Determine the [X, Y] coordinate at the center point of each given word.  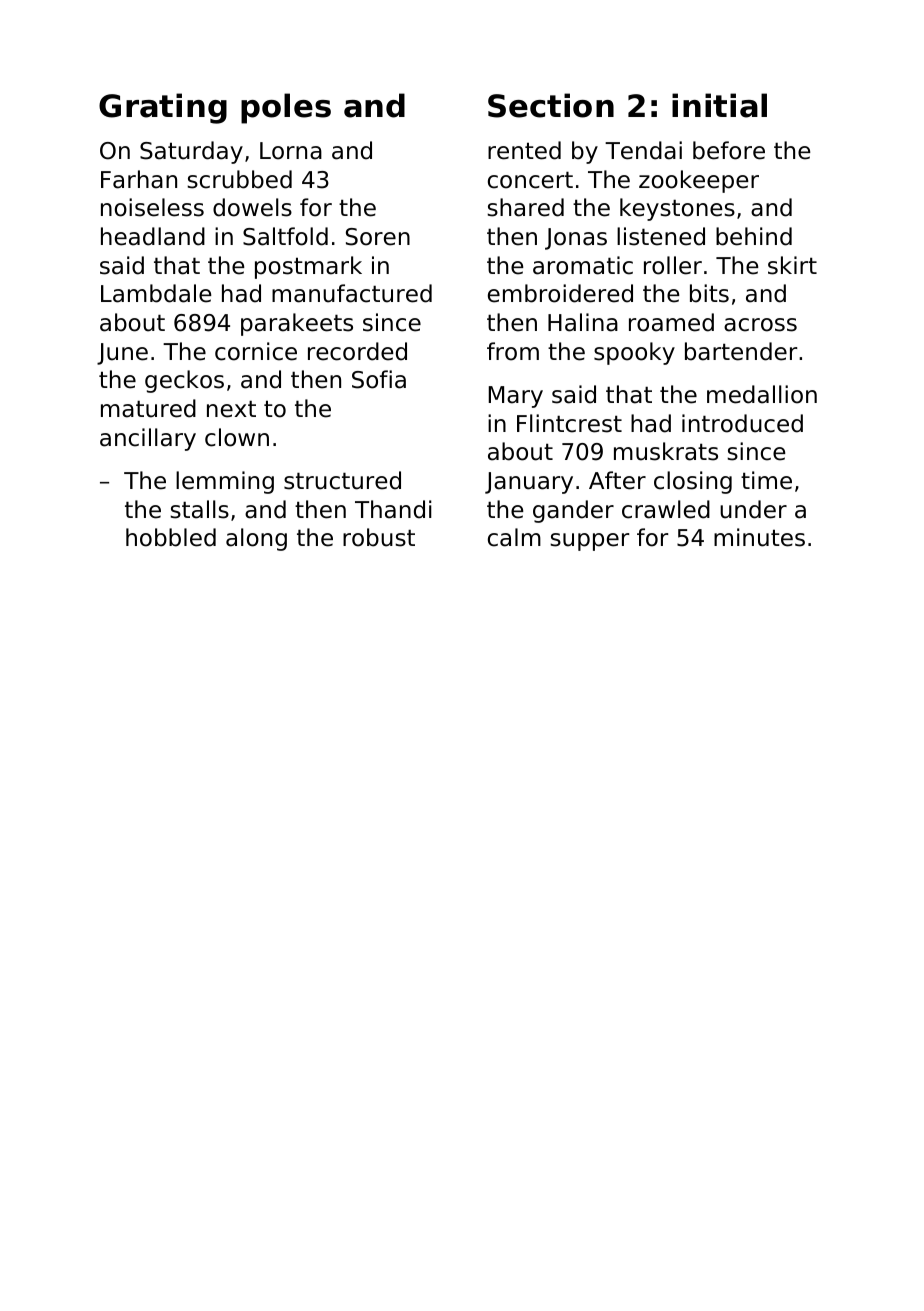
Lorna [291, 151]
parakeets [297, 324]
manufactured [352, 293]
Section [551, 105]
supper [589, 542]
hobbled [171, 537]
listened [661, 236]
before [729, 150]
